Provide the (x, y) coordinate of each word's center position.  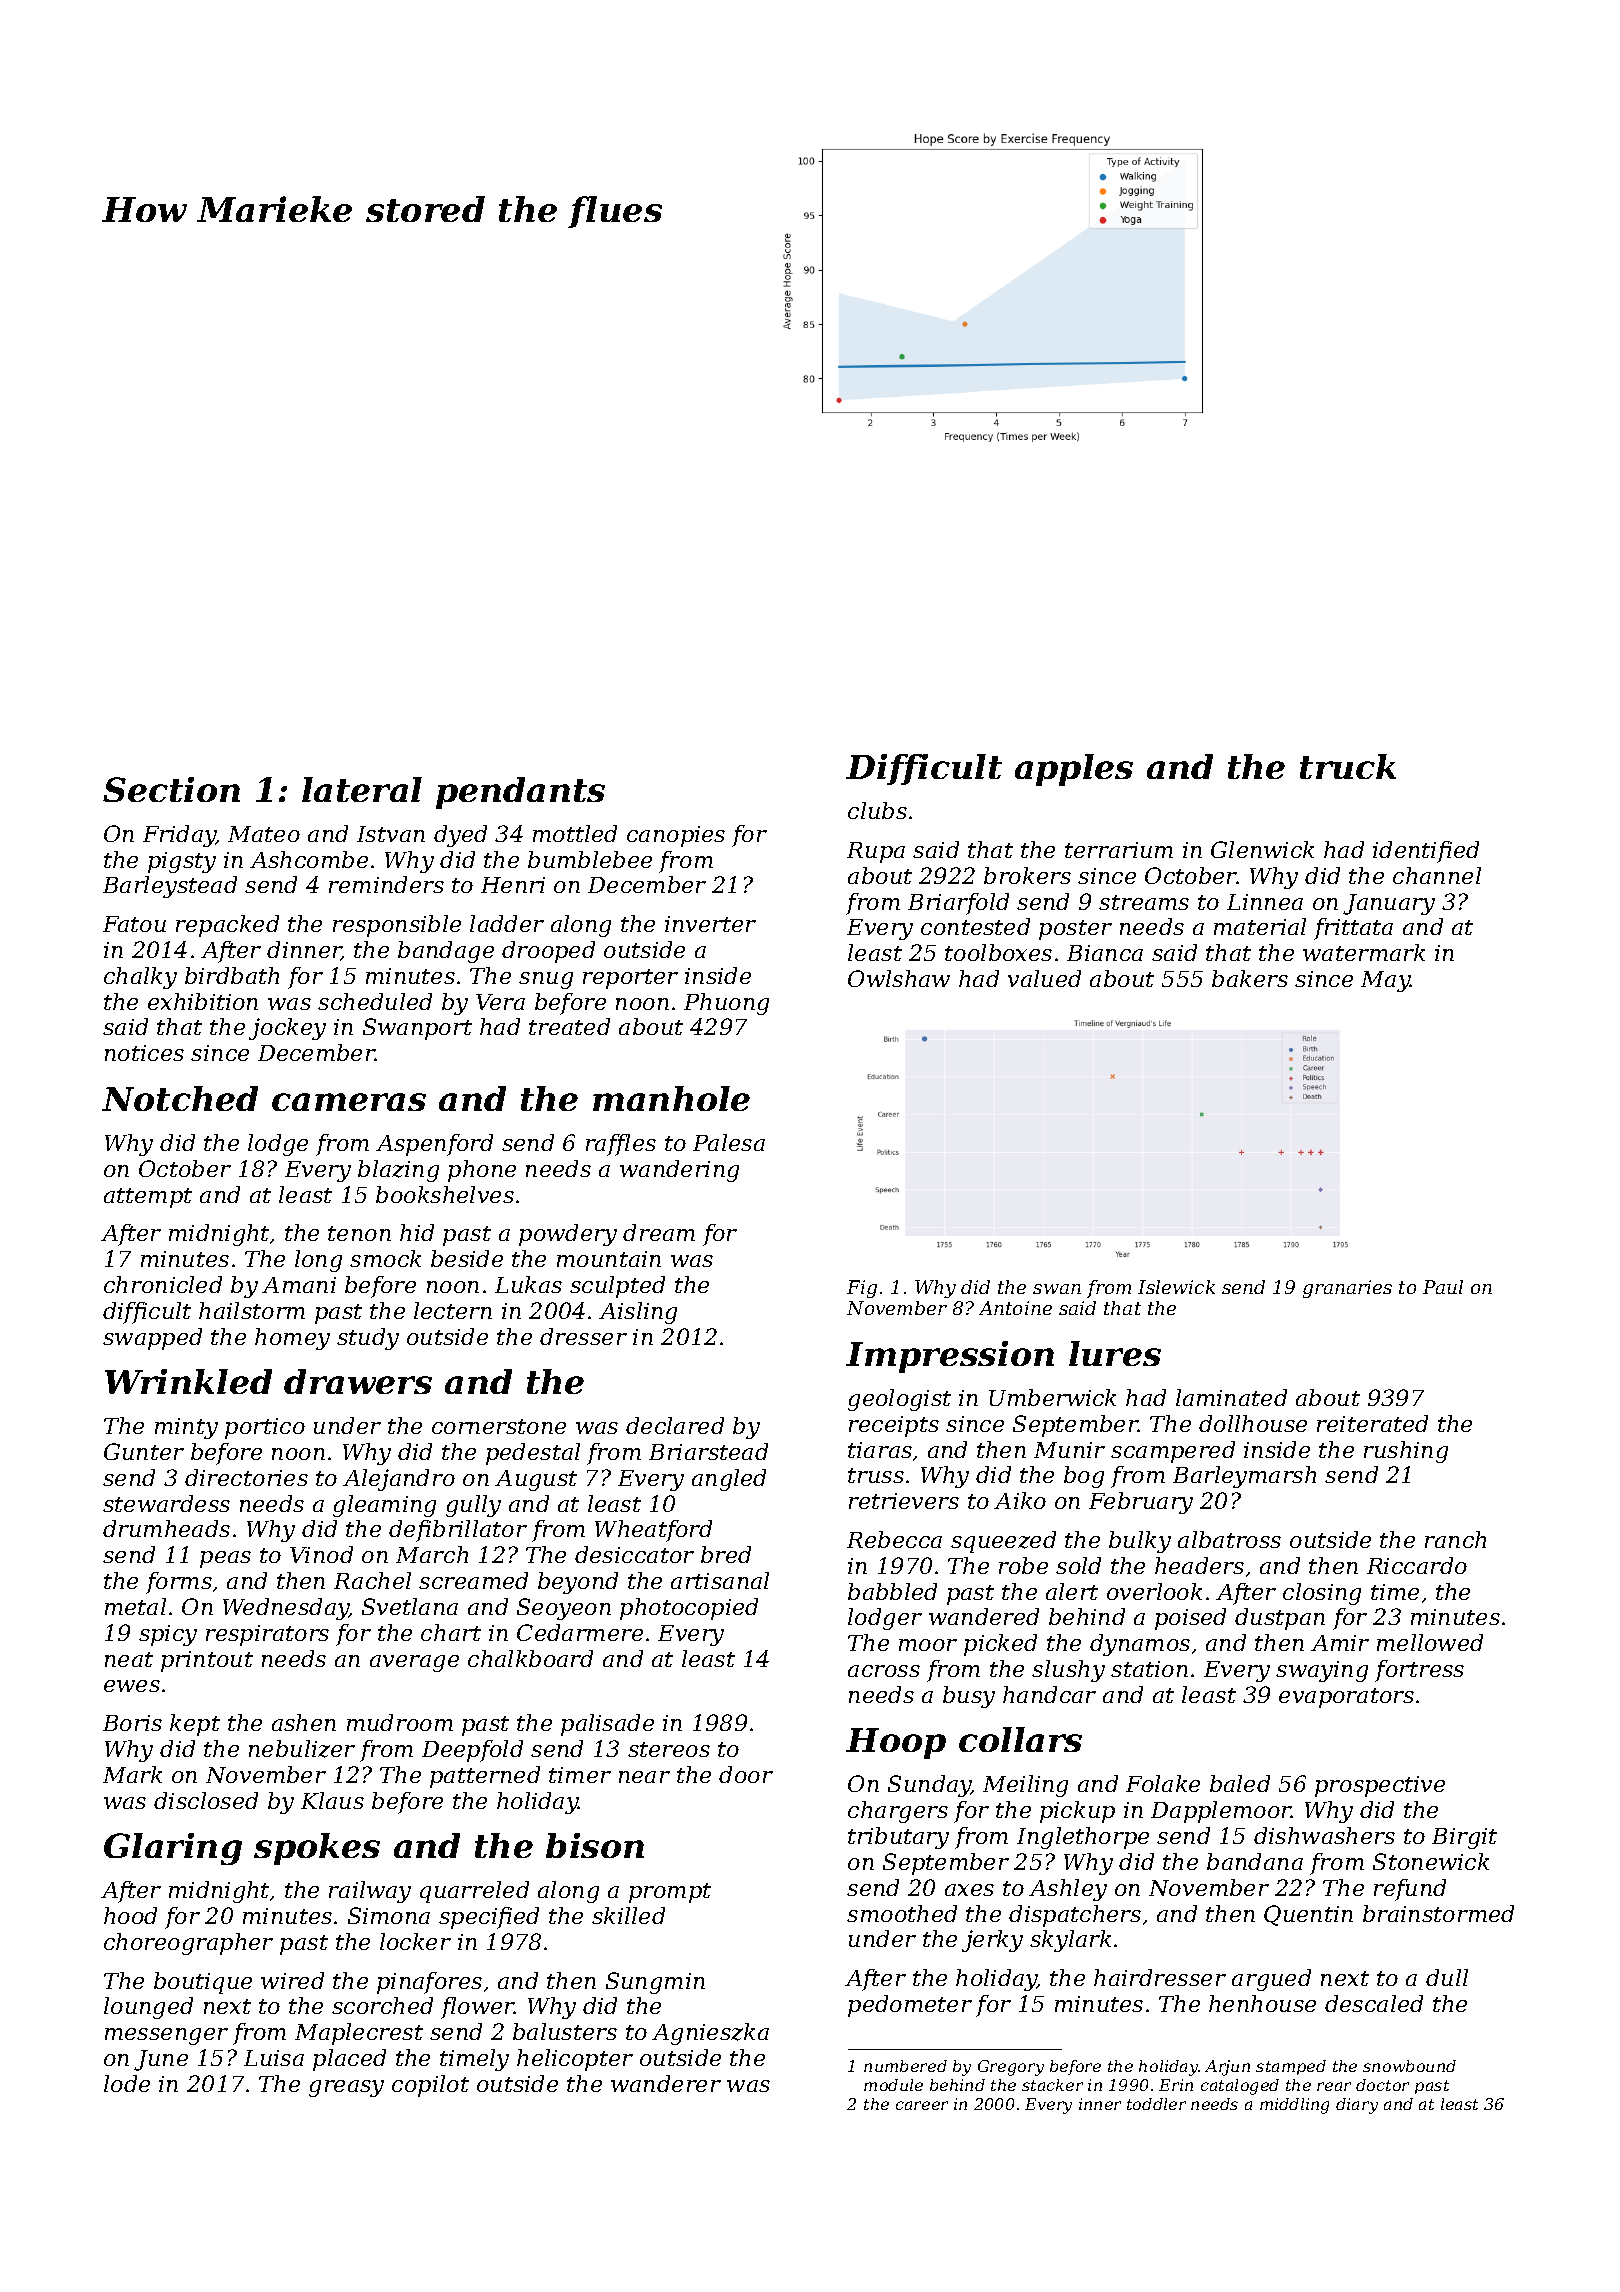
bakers (1250, 978)
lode (127, 2083)
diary (1357, 2106)
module (893, 2085)
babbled (892, 1591)
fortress (1419, 1671)
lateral (362, 789)
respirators (267, 1635)
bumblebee (590, 859)
